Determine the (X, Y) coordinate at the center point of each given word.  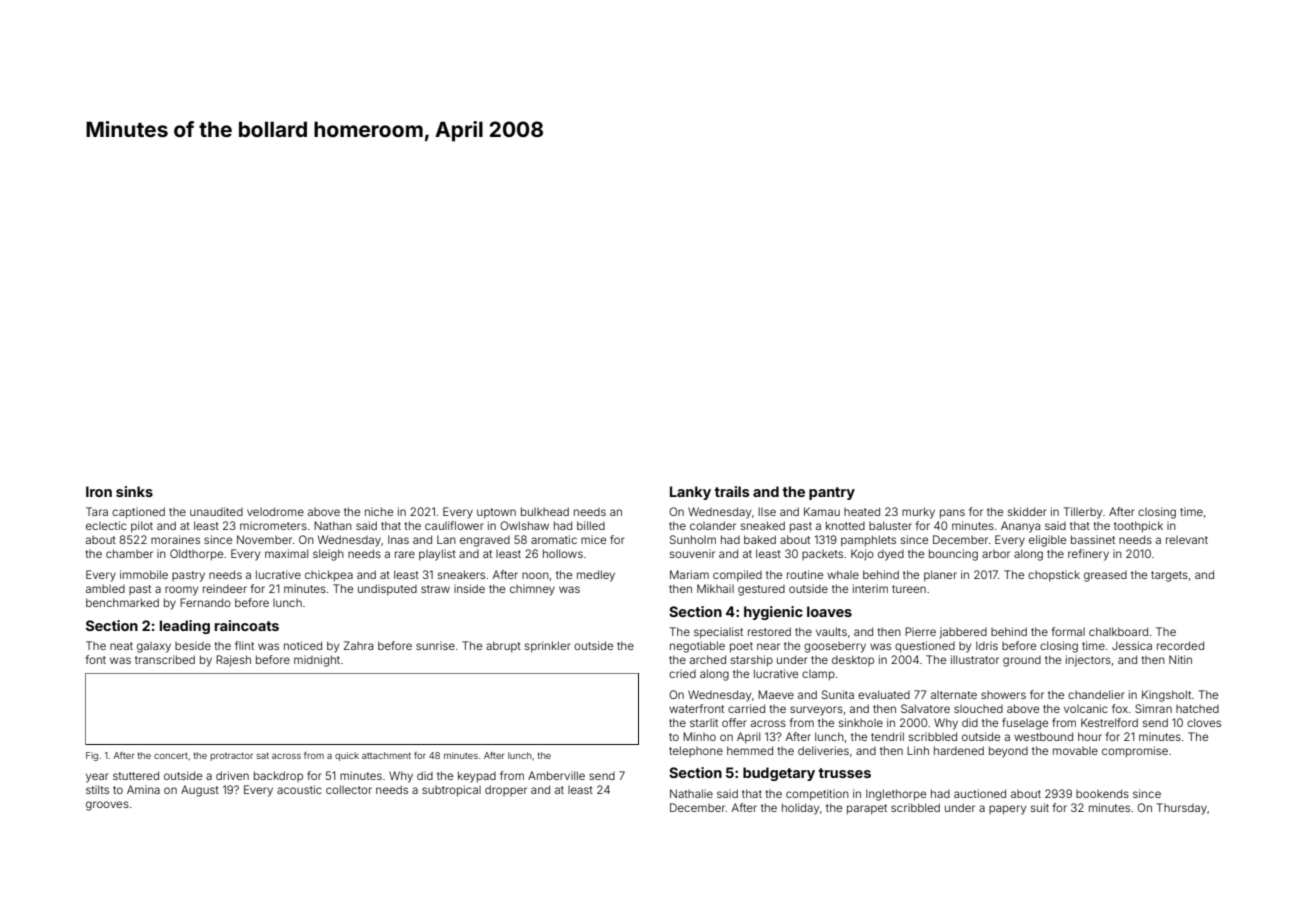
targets (1169, 576)
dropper (506, 790)
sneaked (763, 525)
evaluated (884, 694)
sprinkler (548, 647)
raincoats (247, 625)
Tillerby (1083, 513)
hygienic (773, 613)
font (96, 659)
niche (379, 511)
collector (349, 789)
